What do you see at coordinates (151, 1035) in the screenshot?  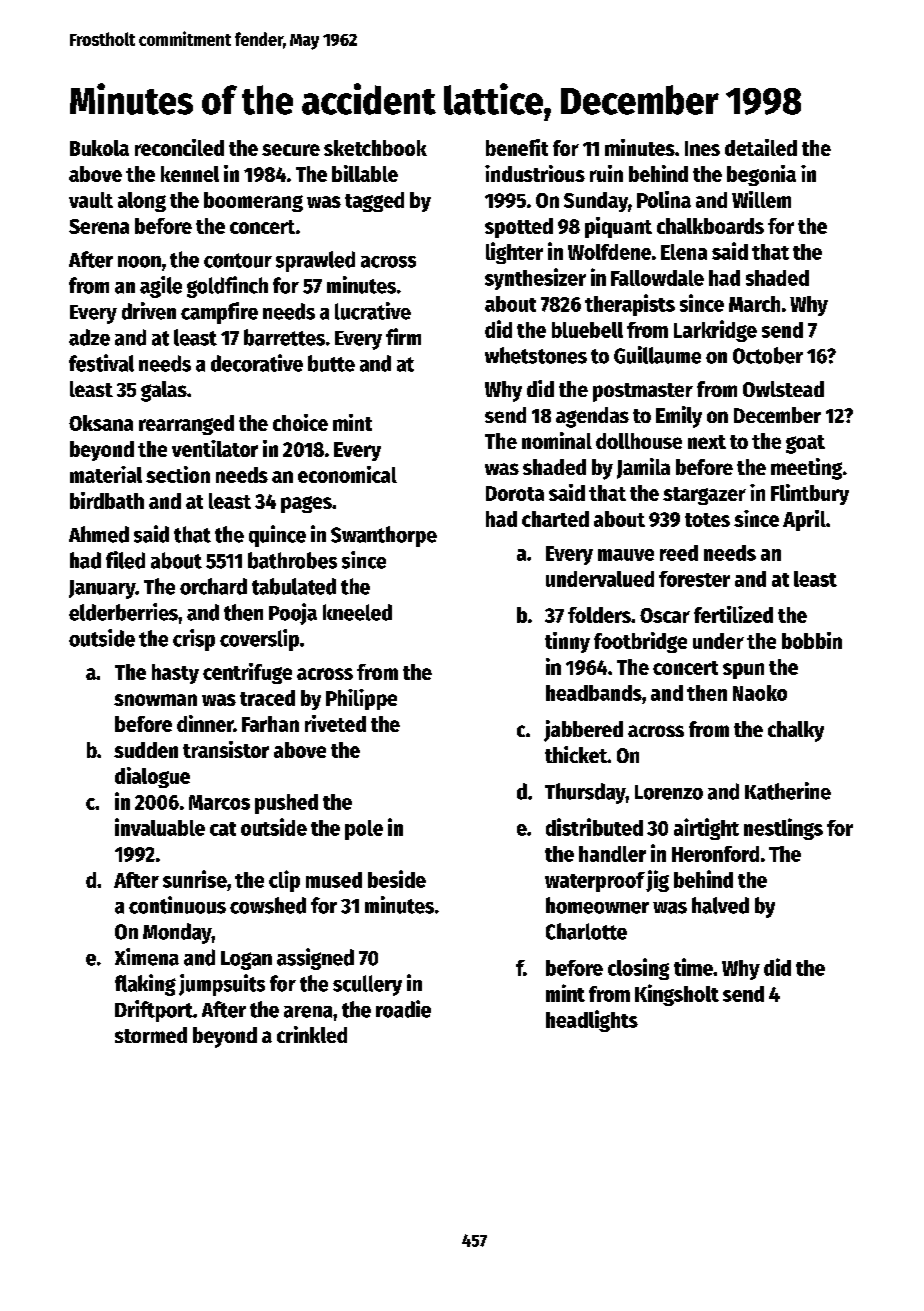 I see `stormed` at bounding box center [151, 1035].
